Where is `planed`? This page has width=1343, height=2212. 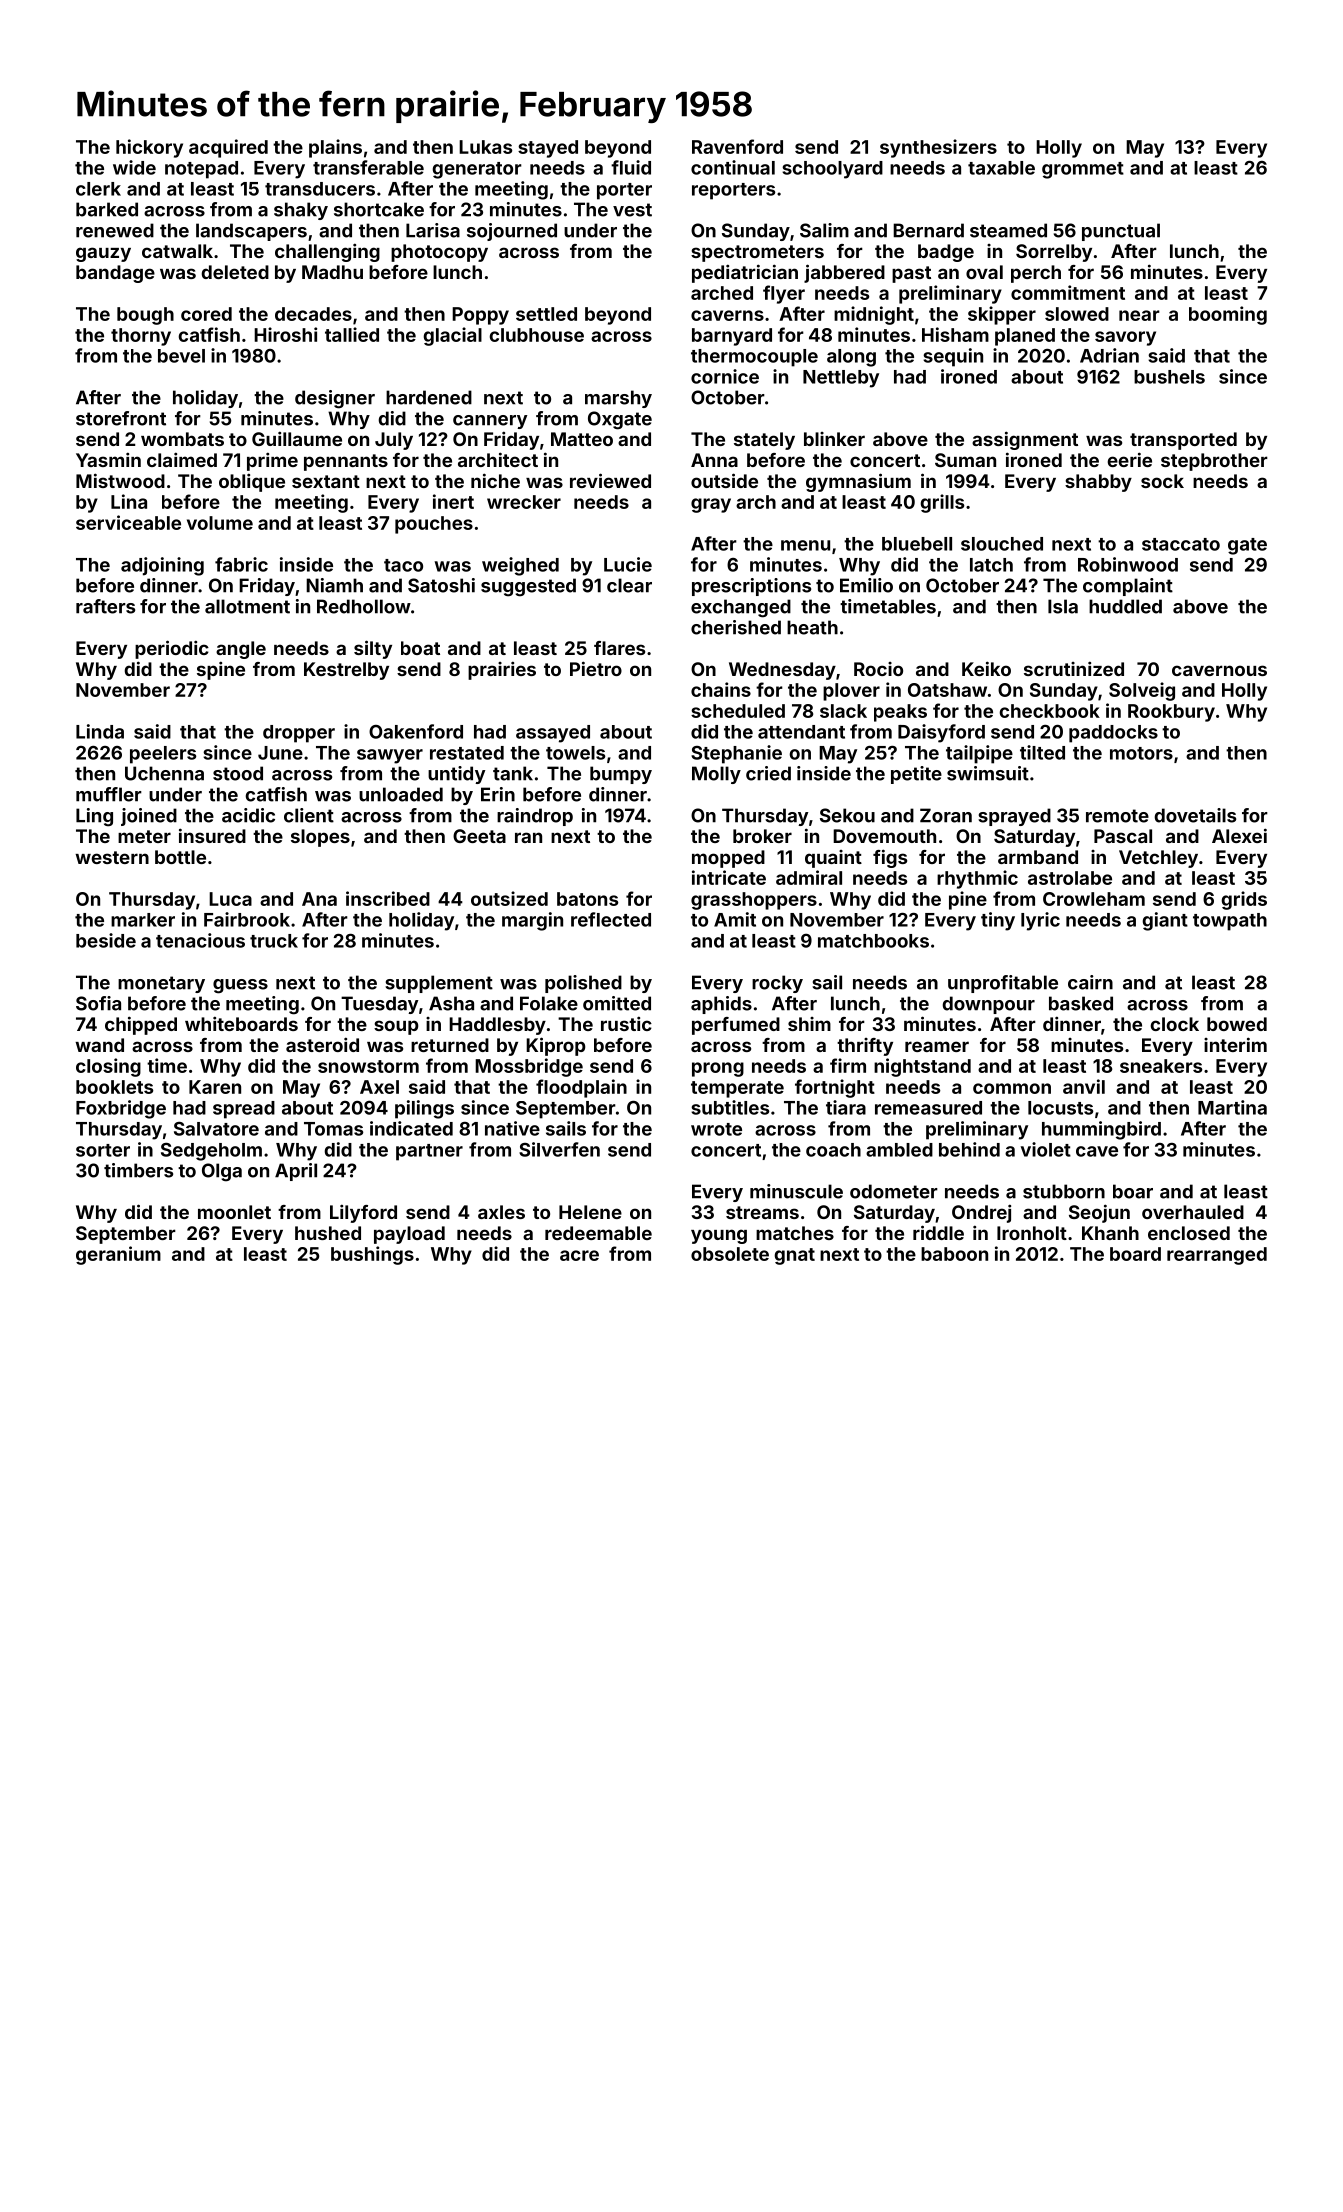 planed is located at coordinates (1025, 337).
